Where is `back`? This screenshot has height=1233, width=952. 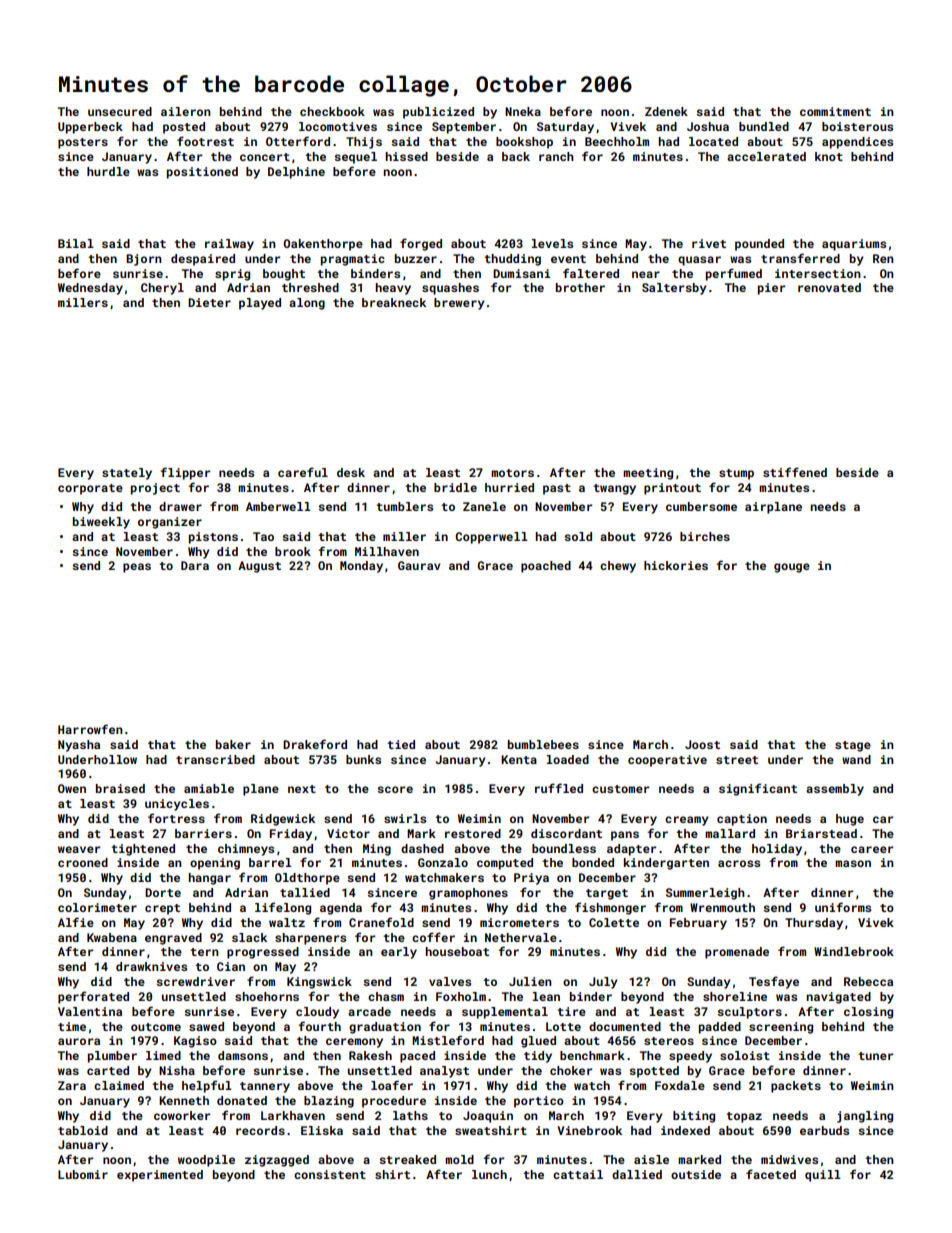 back is located at coordinates (516, 156).
